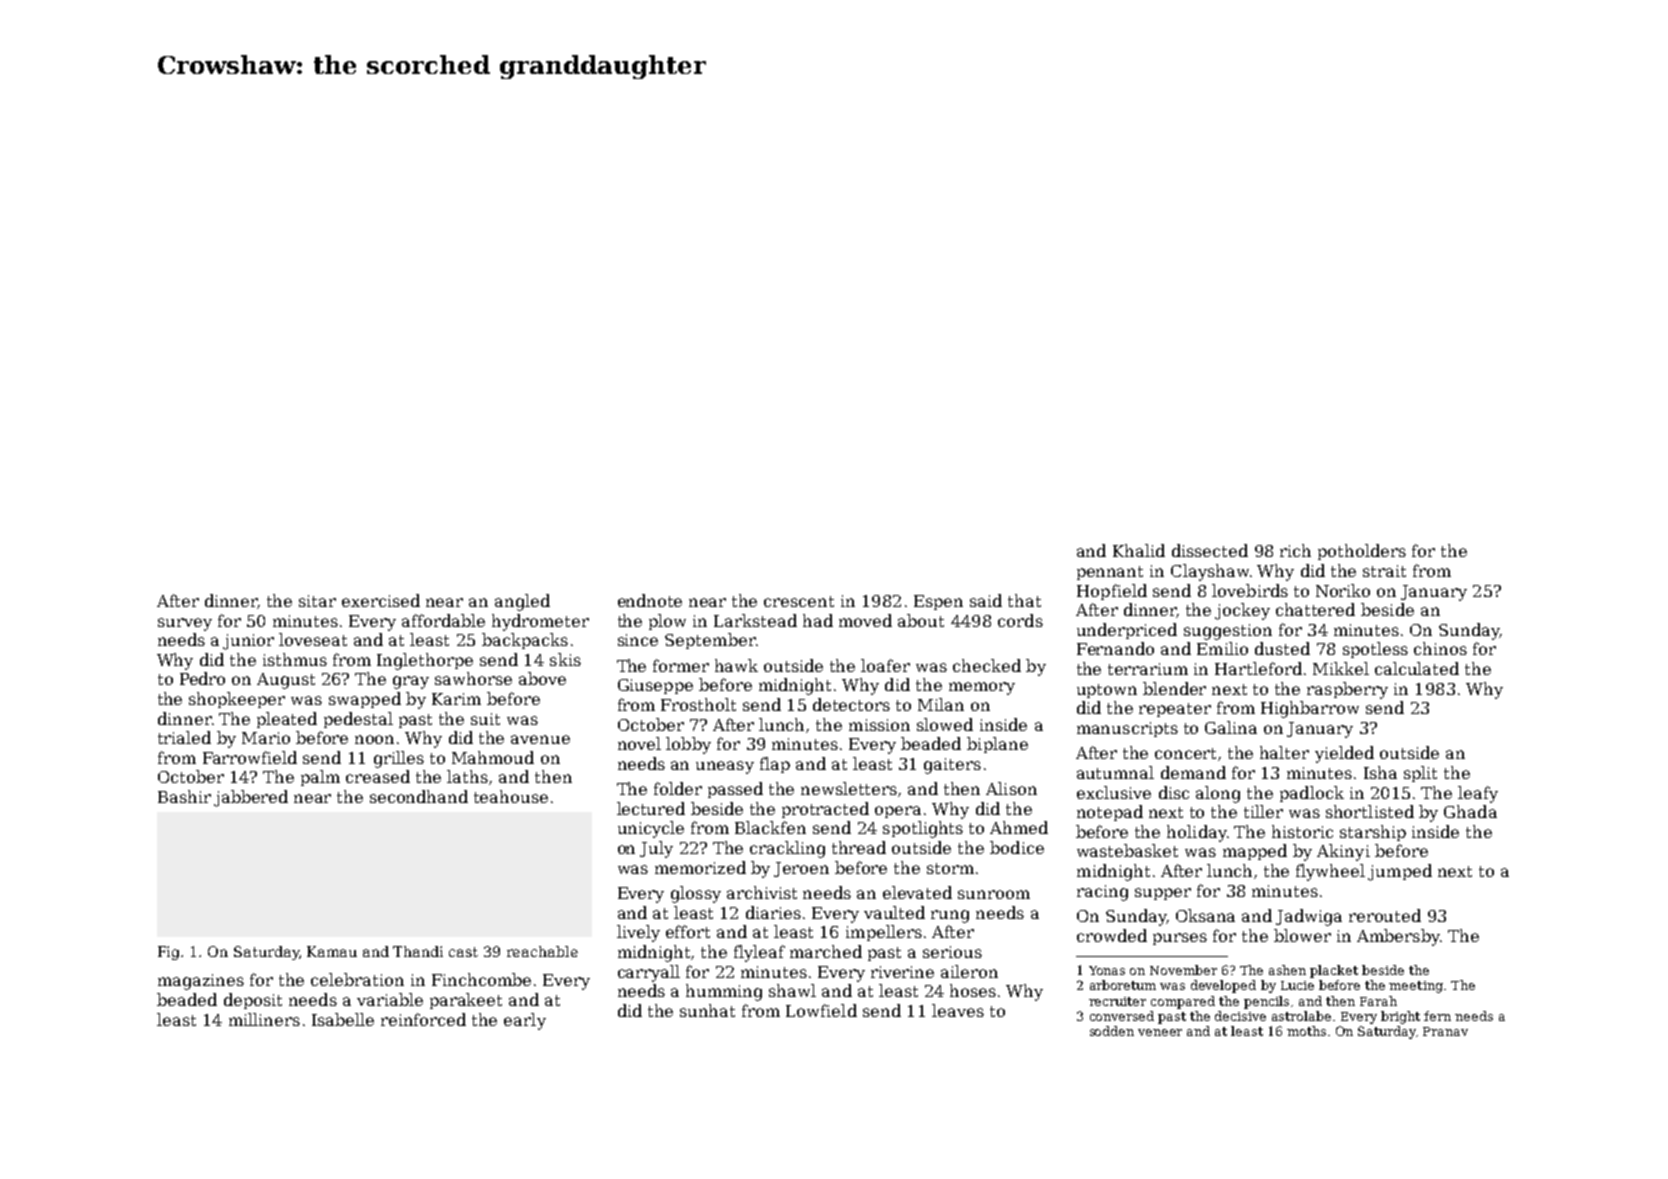 This document has width=1668, height=1179. What do you see at coordinates (678, 788) in the document?
I see `folder` at bounding box center [678, 788].
